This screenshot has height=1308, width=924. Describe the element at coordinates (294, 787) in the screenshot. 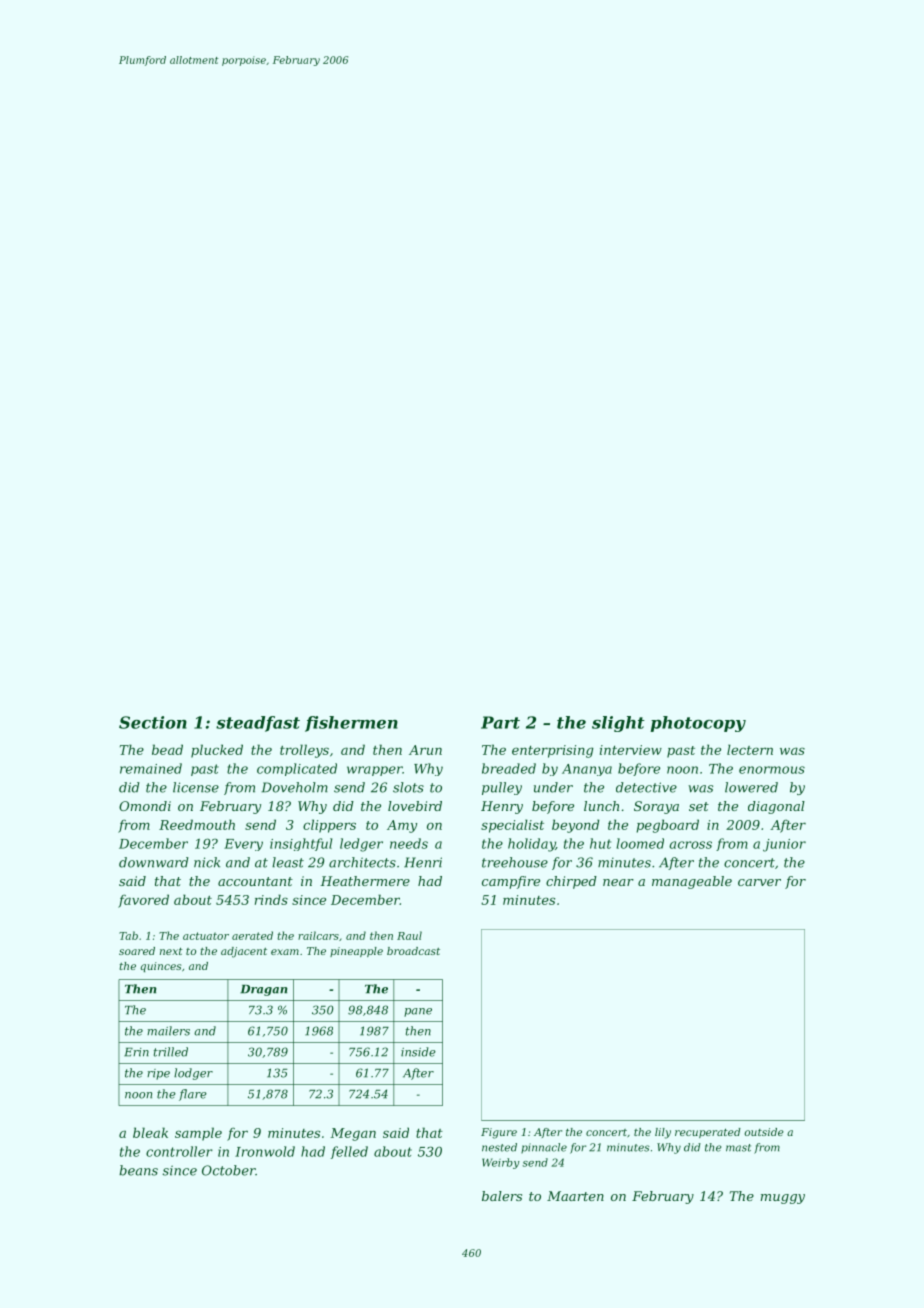

I see `Doveholm` at that location.
